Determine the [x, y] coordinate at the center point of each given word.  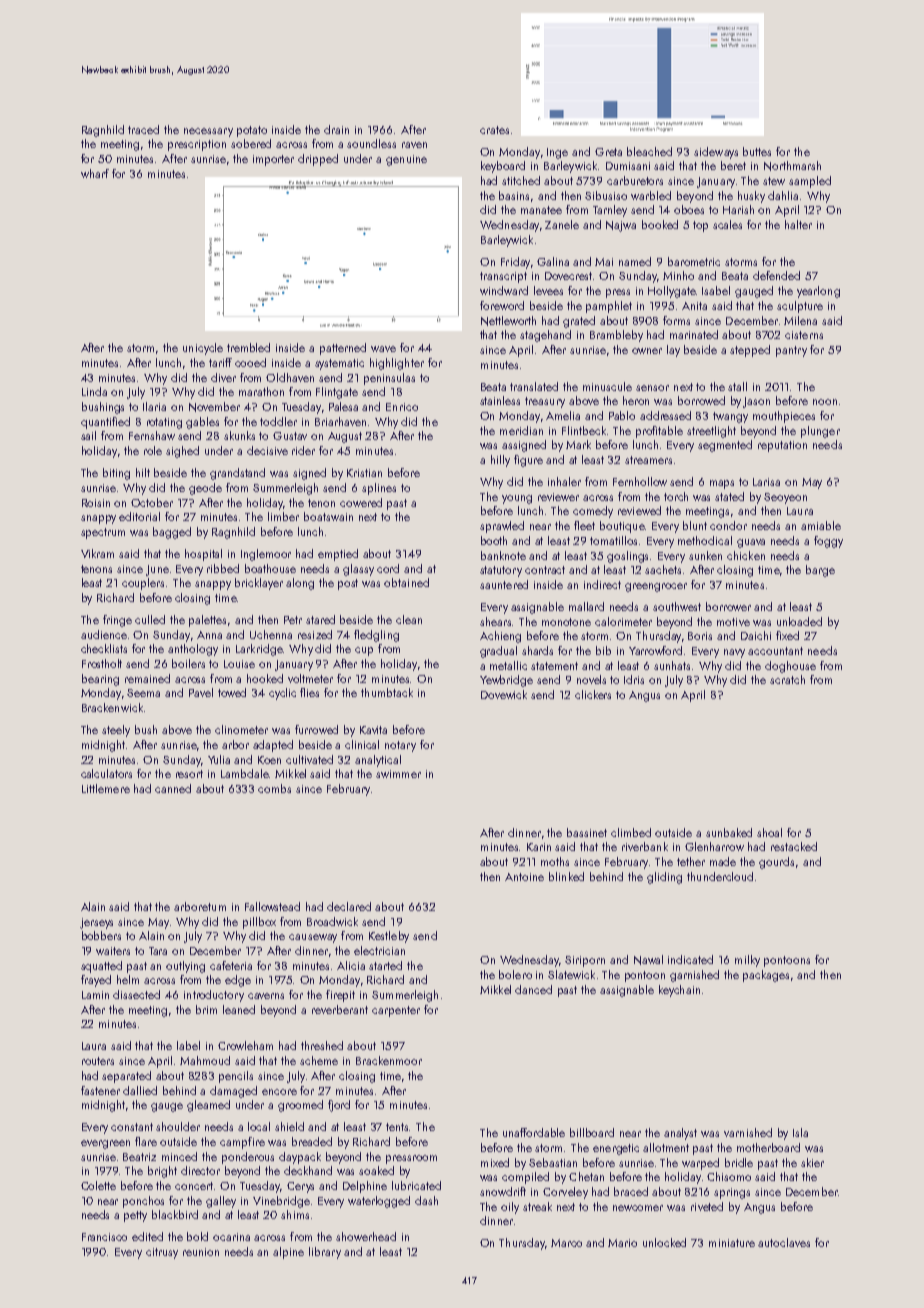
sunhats [672, 665]
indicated [690, 959]
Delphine [365, 1187]
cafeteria [231, 965]
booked [660, 224]
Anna [209, 635]
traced [143, 129]
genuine [406, 160]
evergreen [105, 1144]
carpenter [396, 1011]
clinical [362, 744]
